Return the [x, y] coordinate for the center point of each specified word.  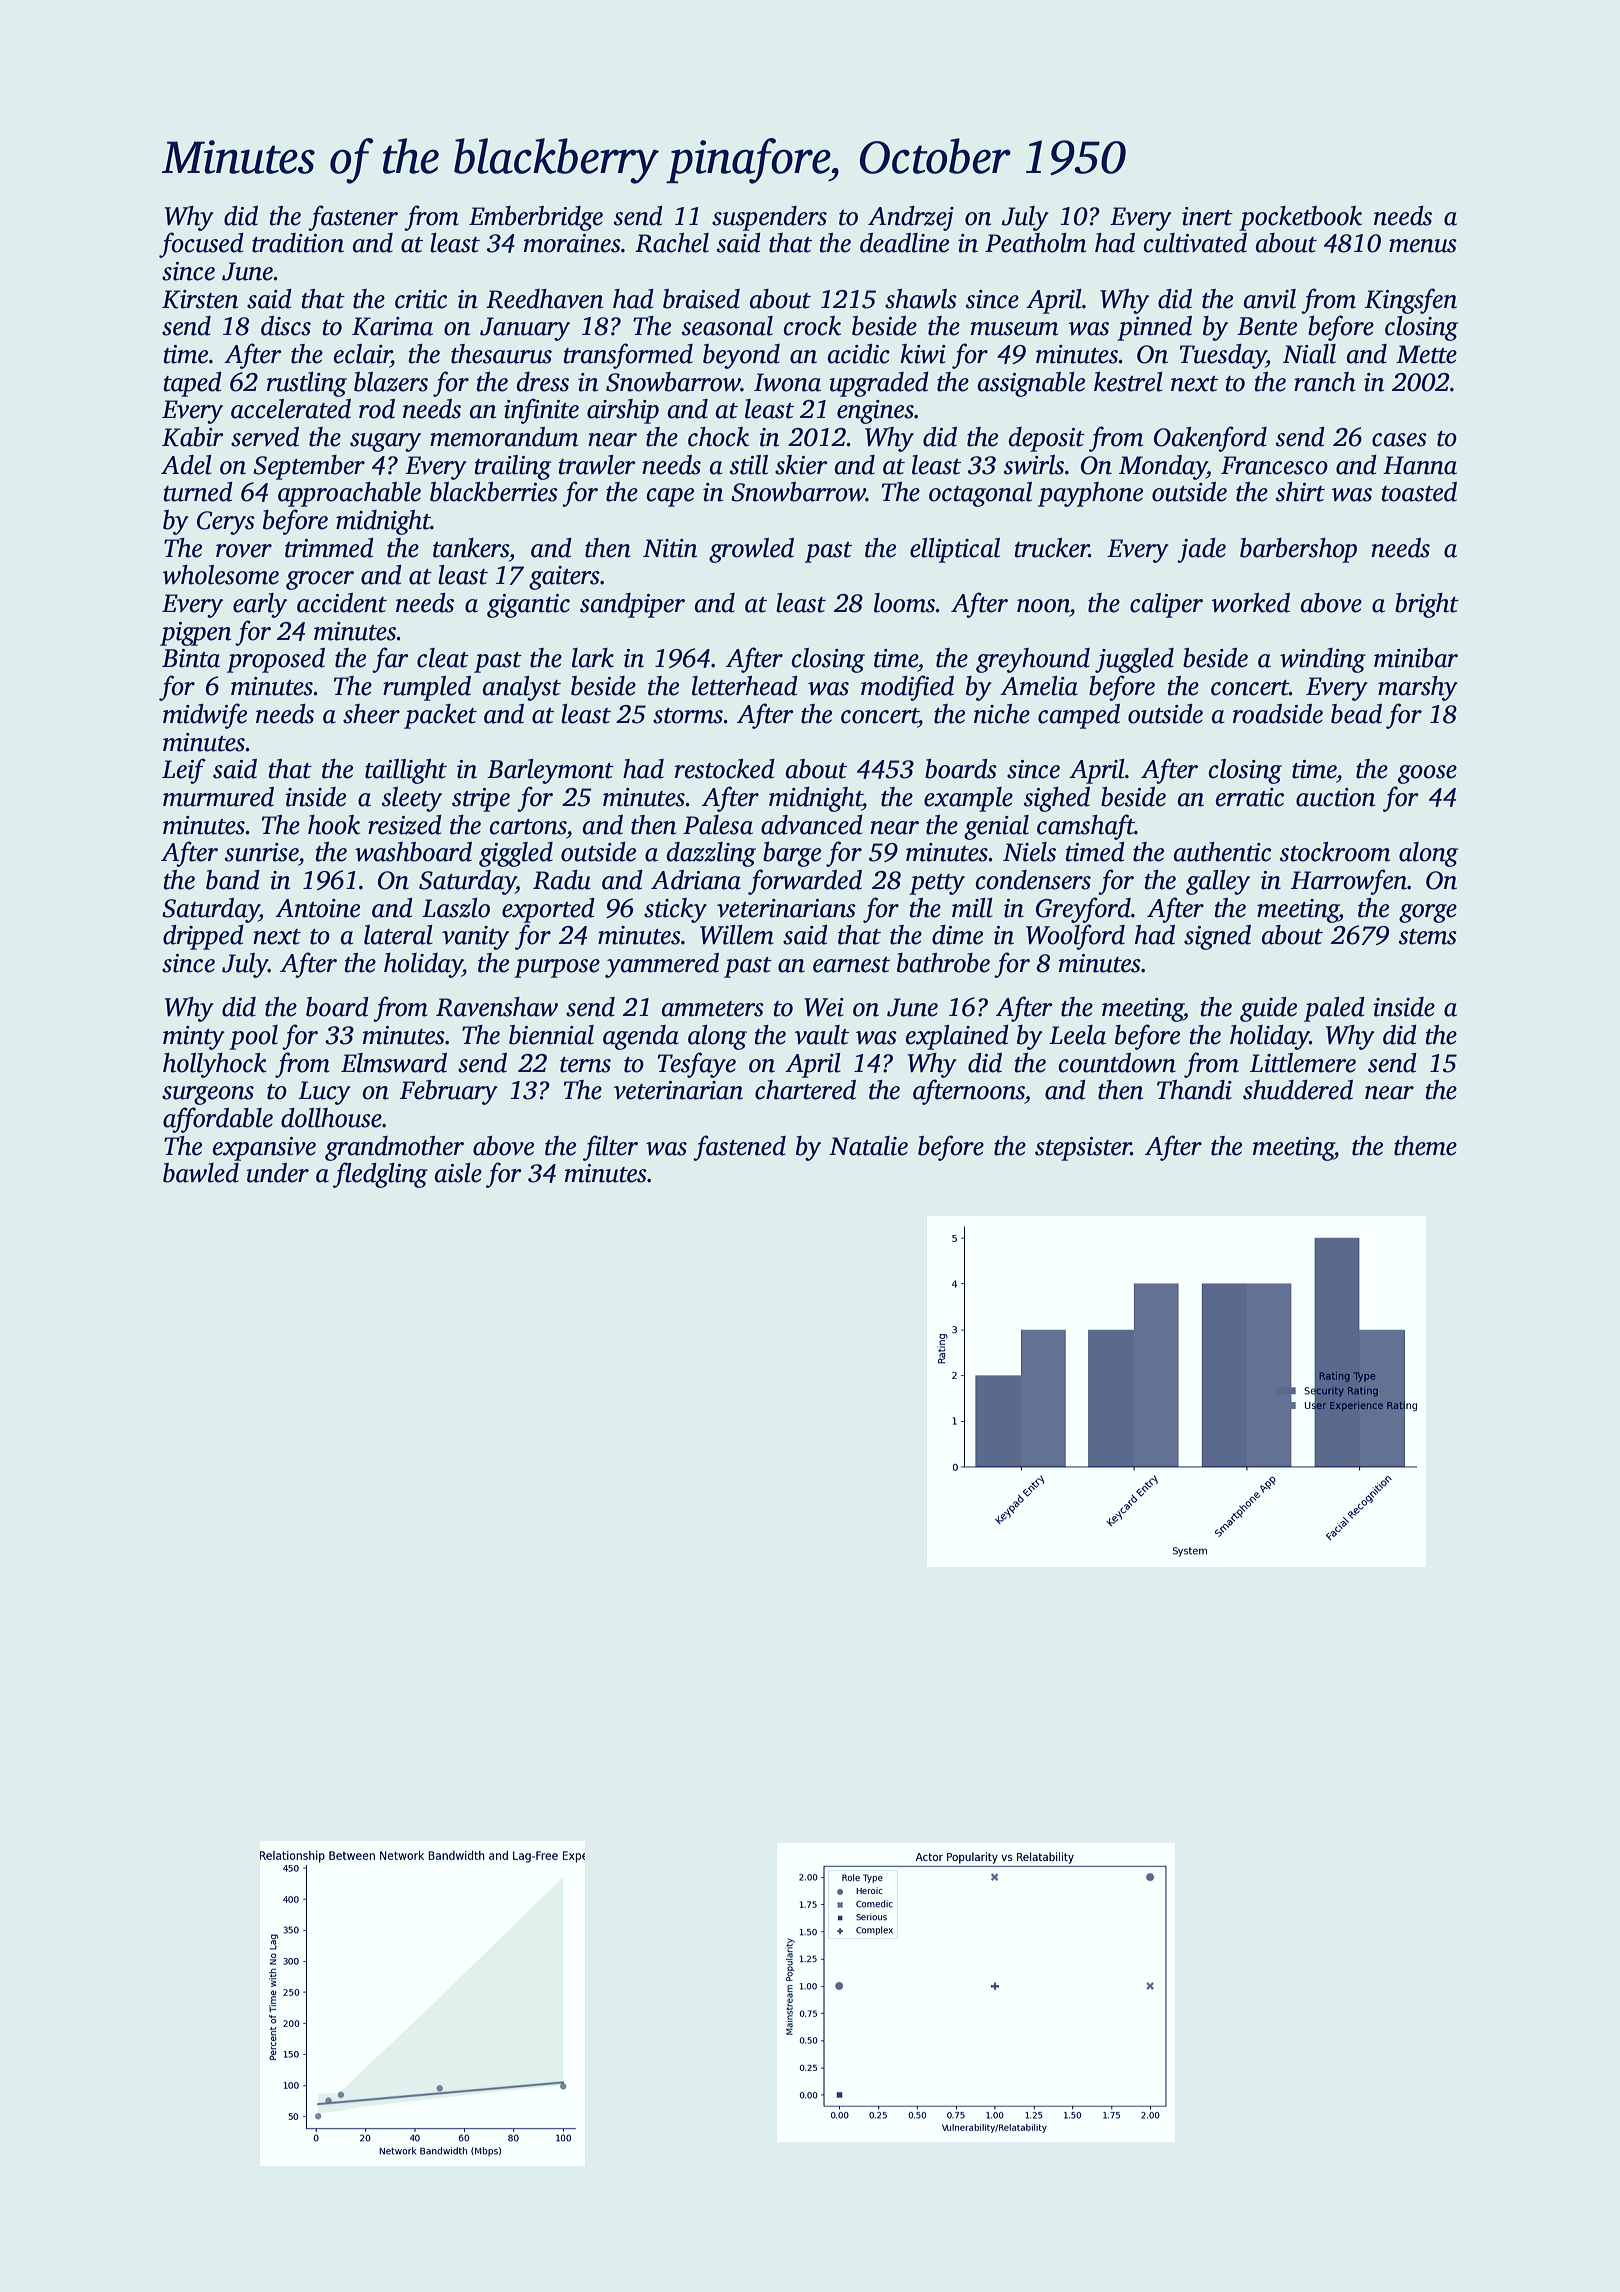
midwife [205, 716]
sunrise [262, 852]
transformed [628, 356]
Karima [392, 326]
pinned [1154, 328]
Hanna [1420, 465]
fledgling [380, 1175]
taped [193, 384]
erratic [1249, 797]
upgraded [879, 384]
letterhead [745, 686]
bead [1356, 714]
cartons [528, 827]
